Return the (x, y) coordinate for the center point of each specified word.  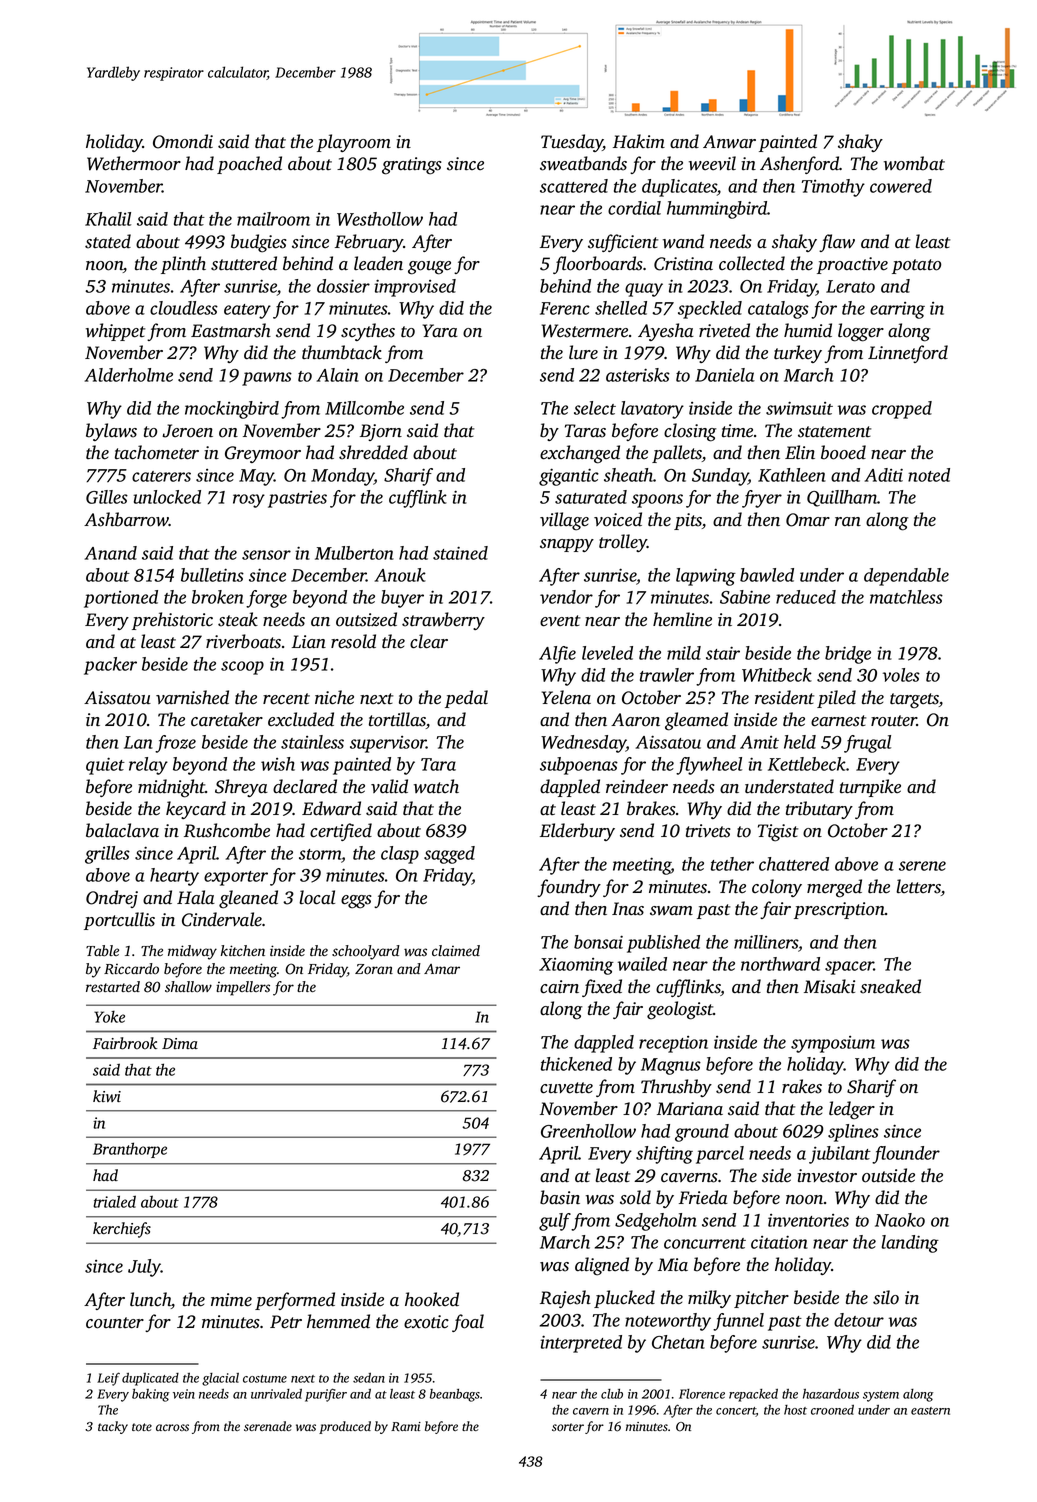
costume (265, 1379)
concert (736, 1412)
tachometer (157, 452)
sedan (369, 1378)
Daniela (725, 375)
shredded (373, 452)
